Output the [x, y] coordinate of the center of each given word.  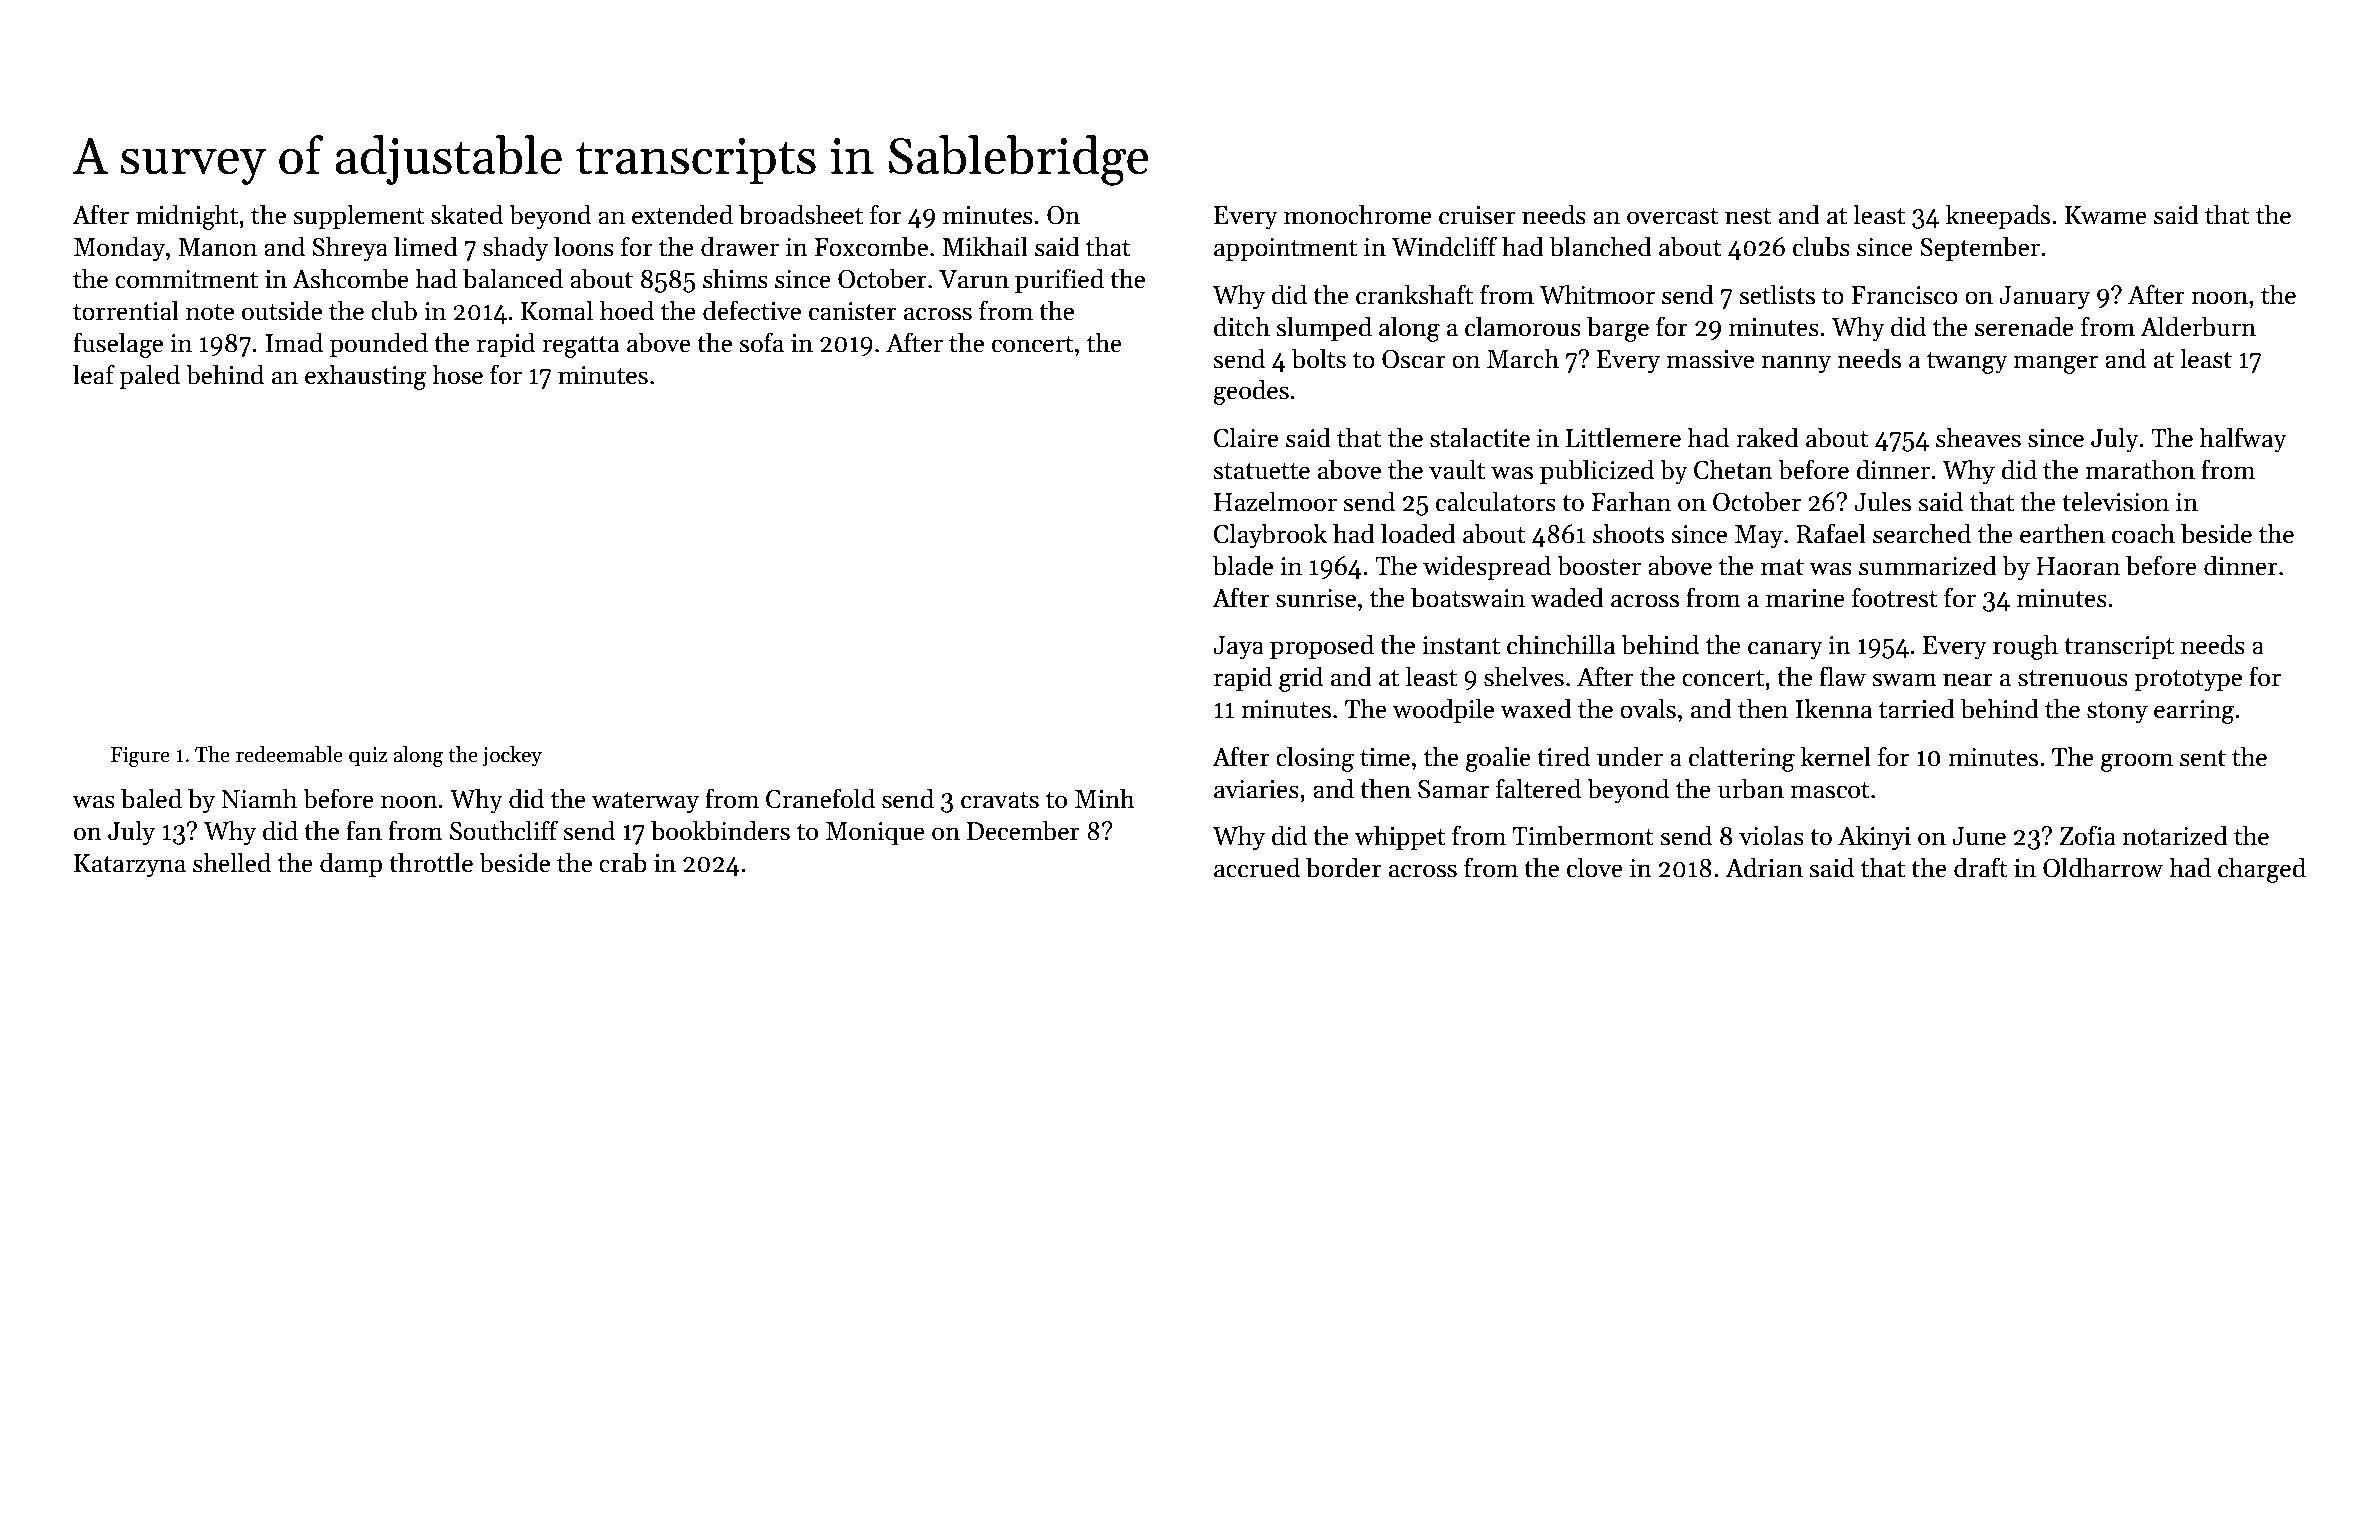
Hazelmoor [1275, 501]
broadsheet [801, 214]
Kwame [2106, 215]
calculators [1496, 501]
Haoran [2078, 566]
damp [351, 864]
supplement [359, 216]
